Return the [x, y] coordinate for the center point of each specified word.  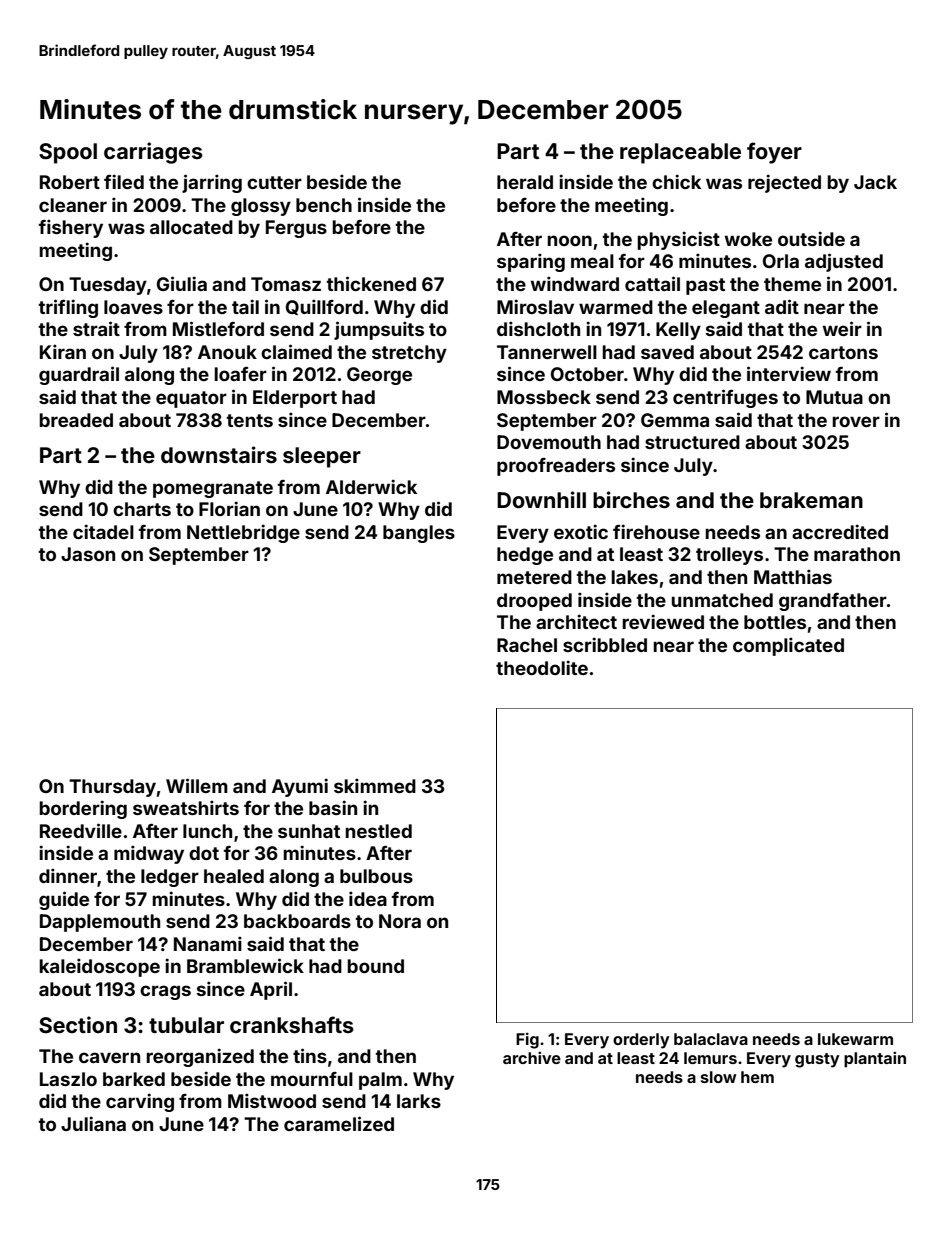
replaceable [680, 153]
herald [525, 182]
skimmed [375, 785]
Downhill [541, 499]
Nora [400, 921]
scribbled [605, 644]
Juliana [93, 1123]
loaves [133, 307]
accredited [840, 531]
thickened [371, 283]
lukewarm [855, 1039]
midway [149, 854]
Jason [88, 554]
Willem [197, 785]
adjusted [844, 262]
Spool [68, 153]
